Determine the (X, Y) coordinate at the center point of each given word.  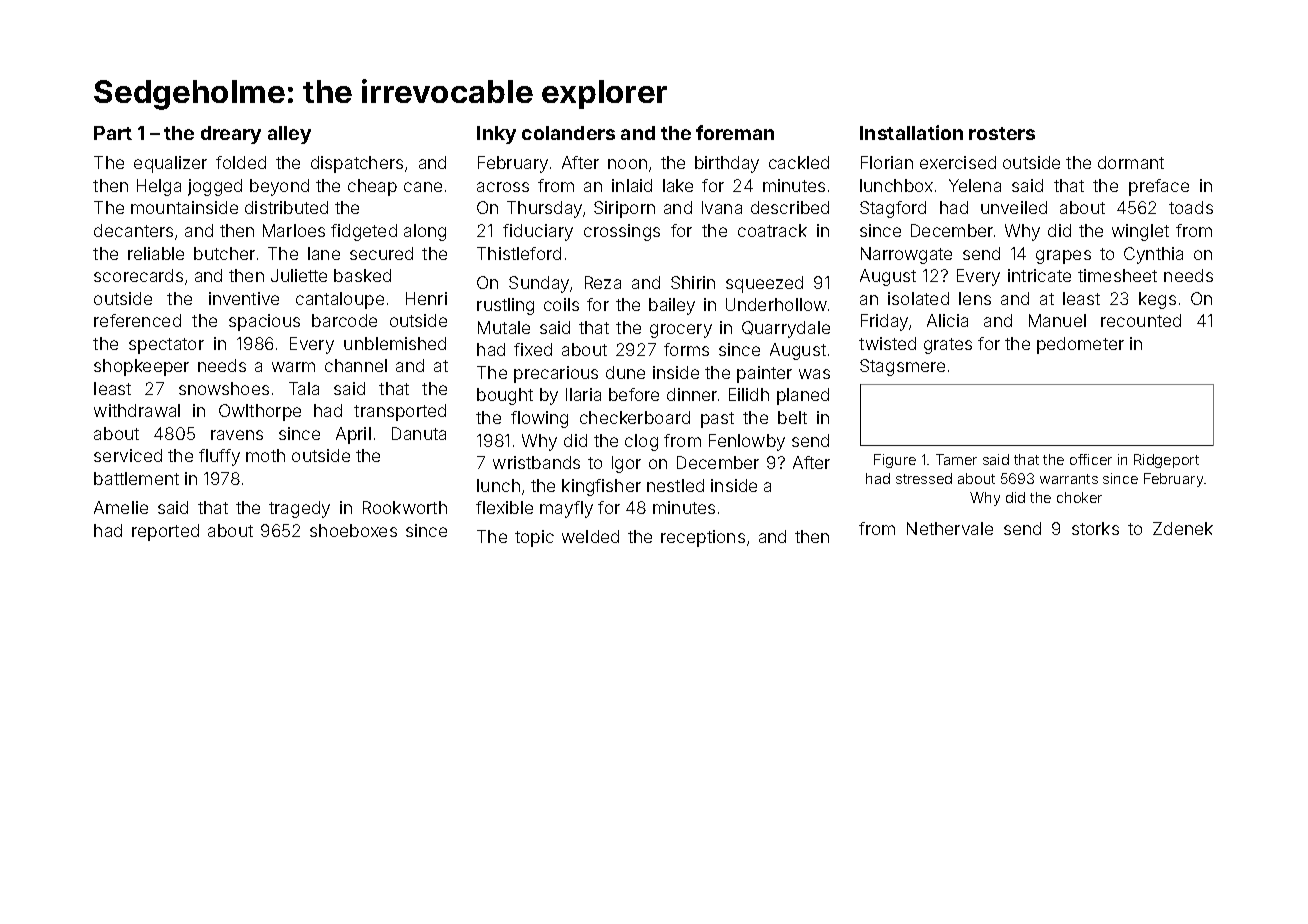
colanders (568, 133)
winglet (1140, 232)
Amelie (121, 507)
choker (1079, 497)
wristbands (536, 462)
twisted (887, 343)
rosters (1002, 133)
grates (948, 346)
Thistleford (519, 253)
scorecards (138, 275)
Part (113, 133)
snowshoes (224, 388)
